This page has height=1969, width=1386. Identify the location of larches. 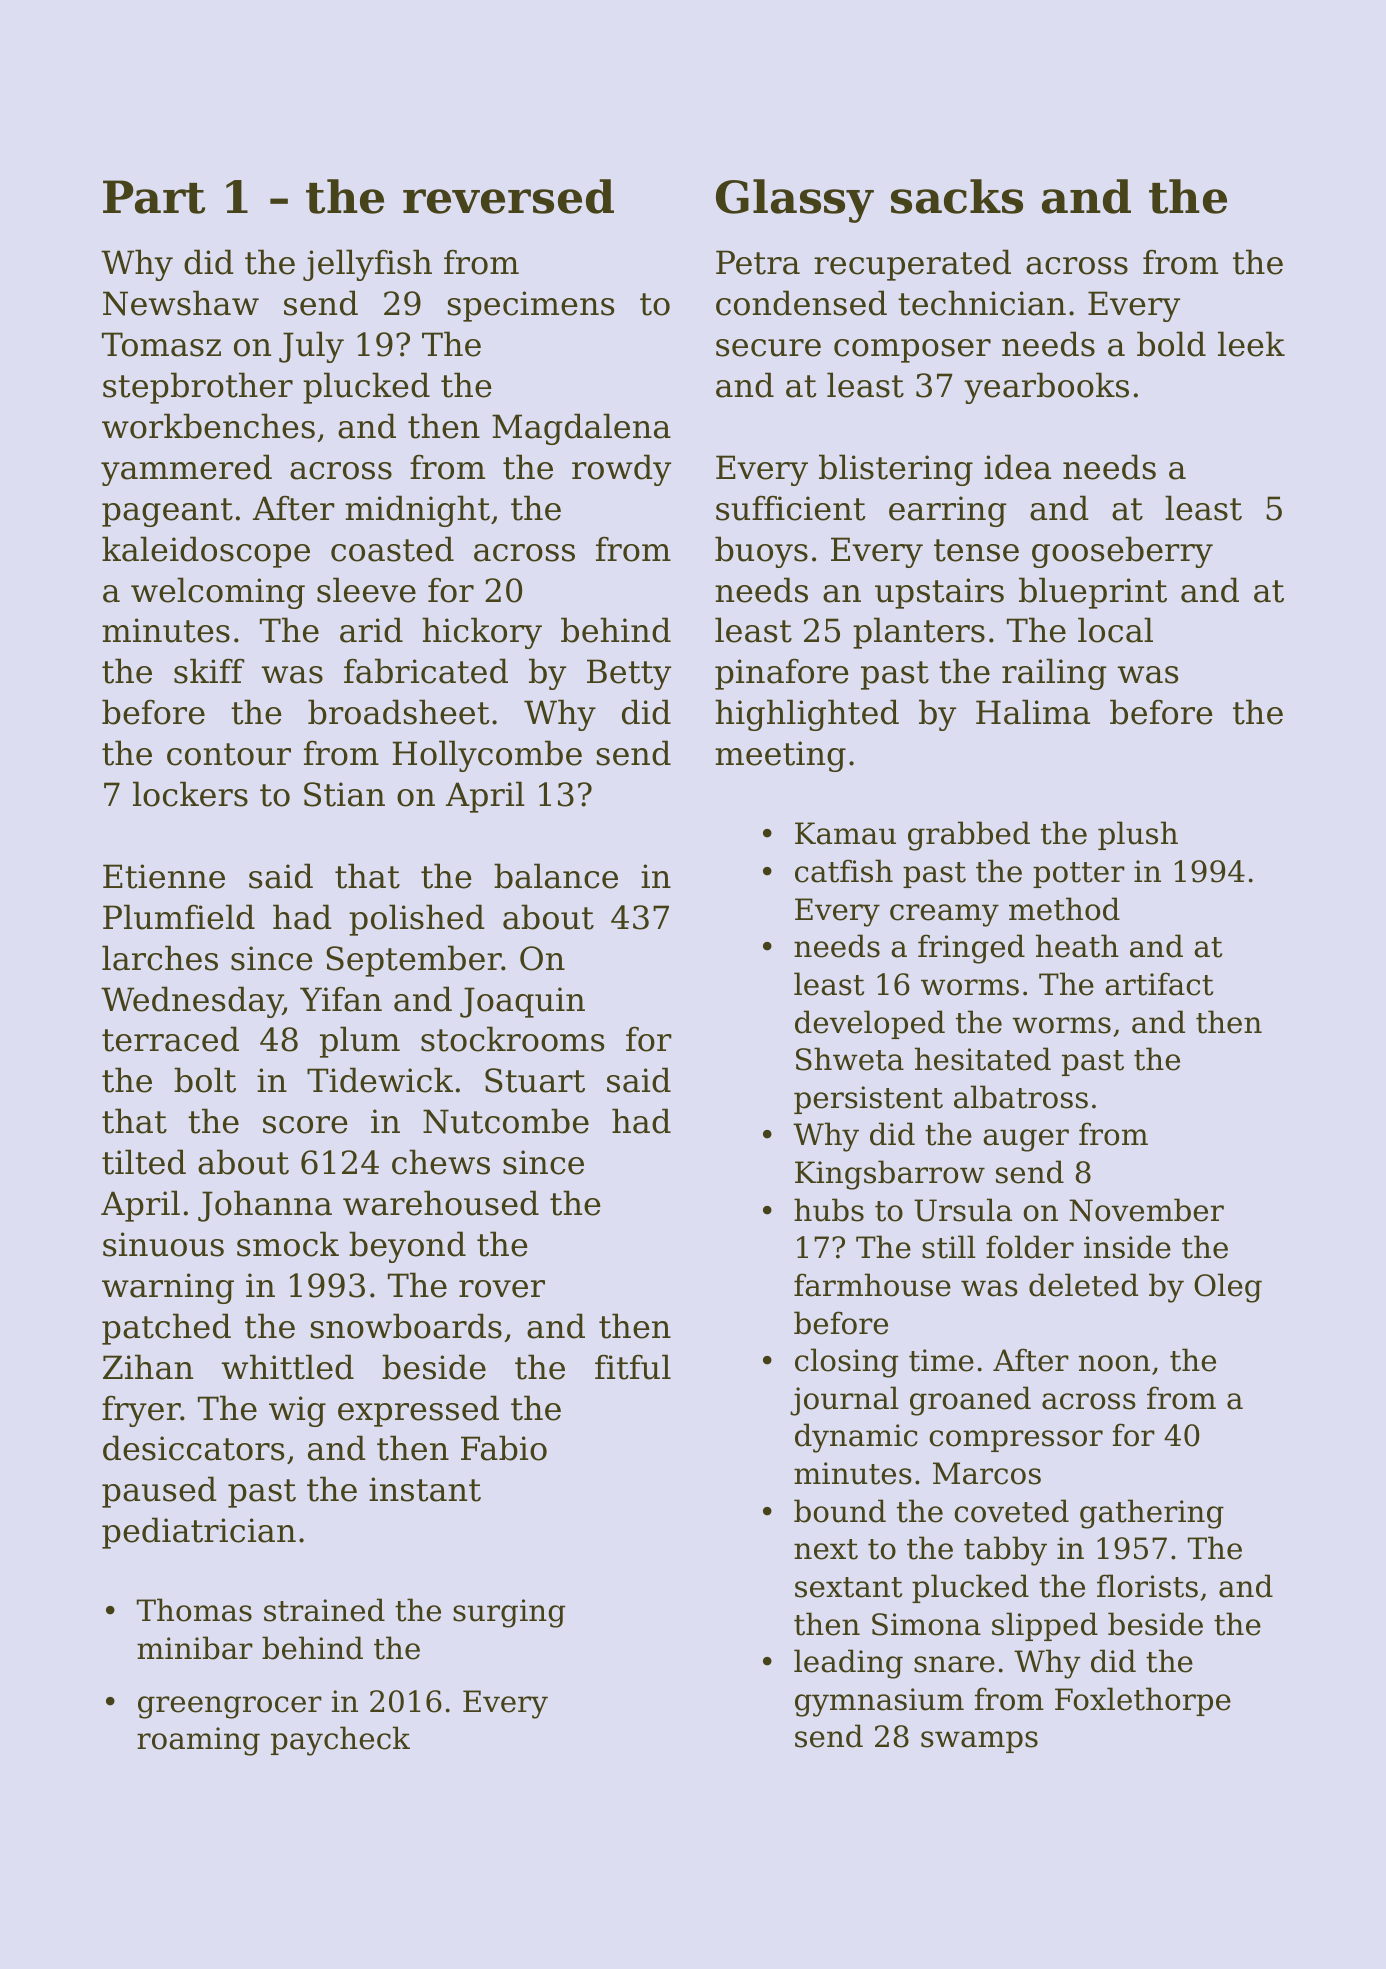
(160, 958).
